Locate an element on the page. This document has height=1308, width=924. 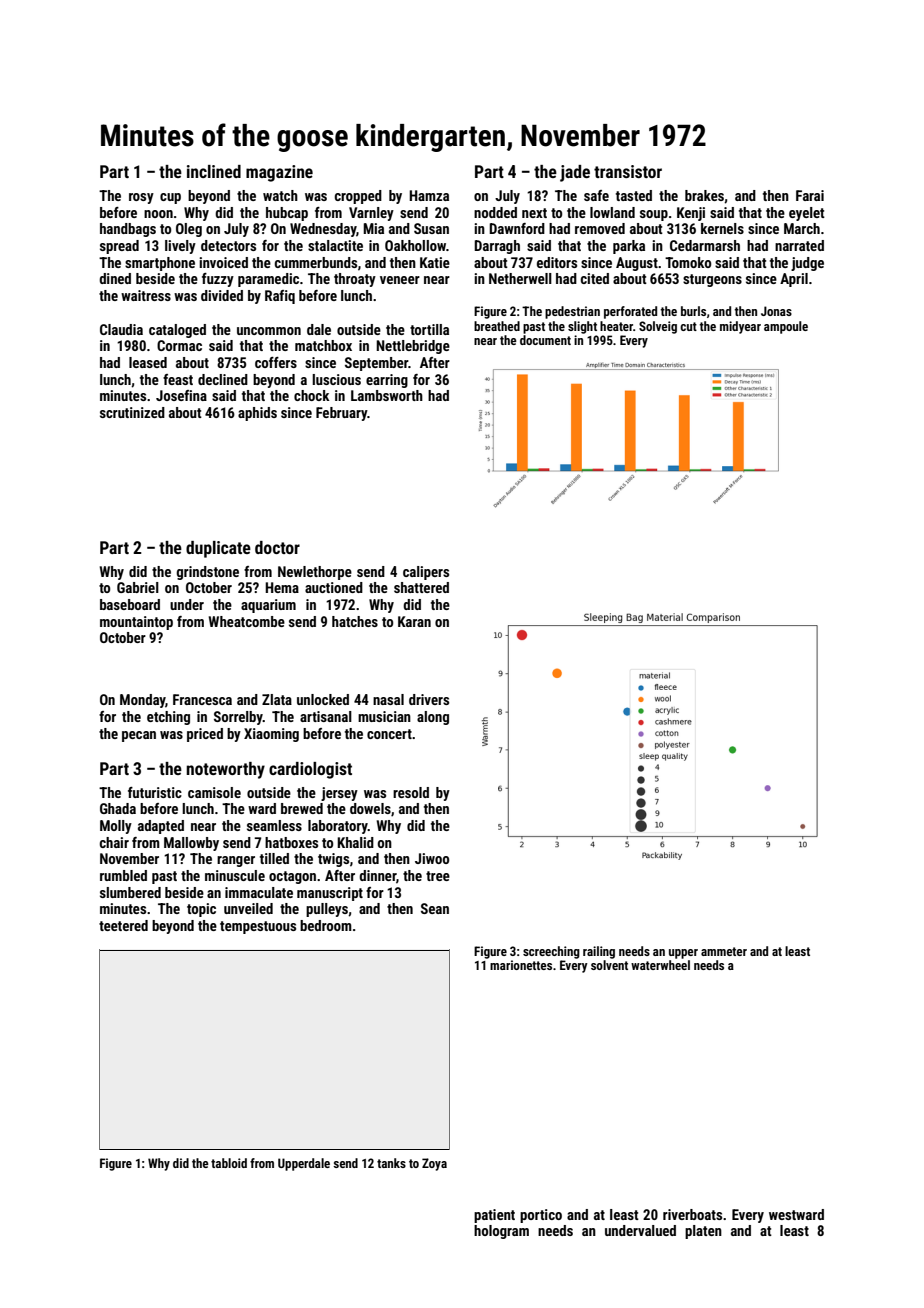
marionettes is located at coordinates (521, 965).
